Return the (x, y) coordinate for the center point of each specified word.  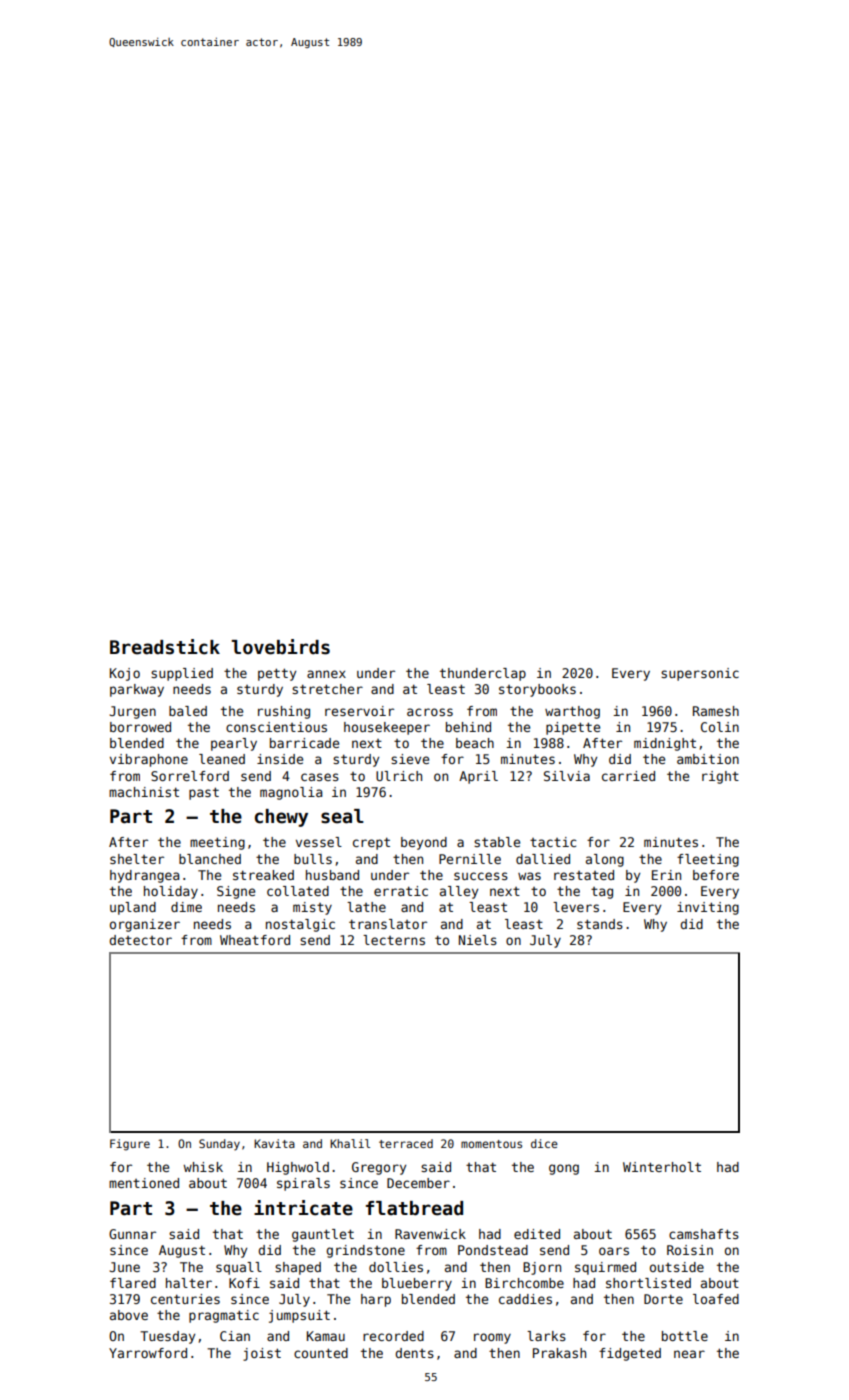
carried (628, 776)
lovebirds (280, 647)
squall (239, 1268)
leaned (222, 759)
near (689, 1354)
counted (321, 1353)
